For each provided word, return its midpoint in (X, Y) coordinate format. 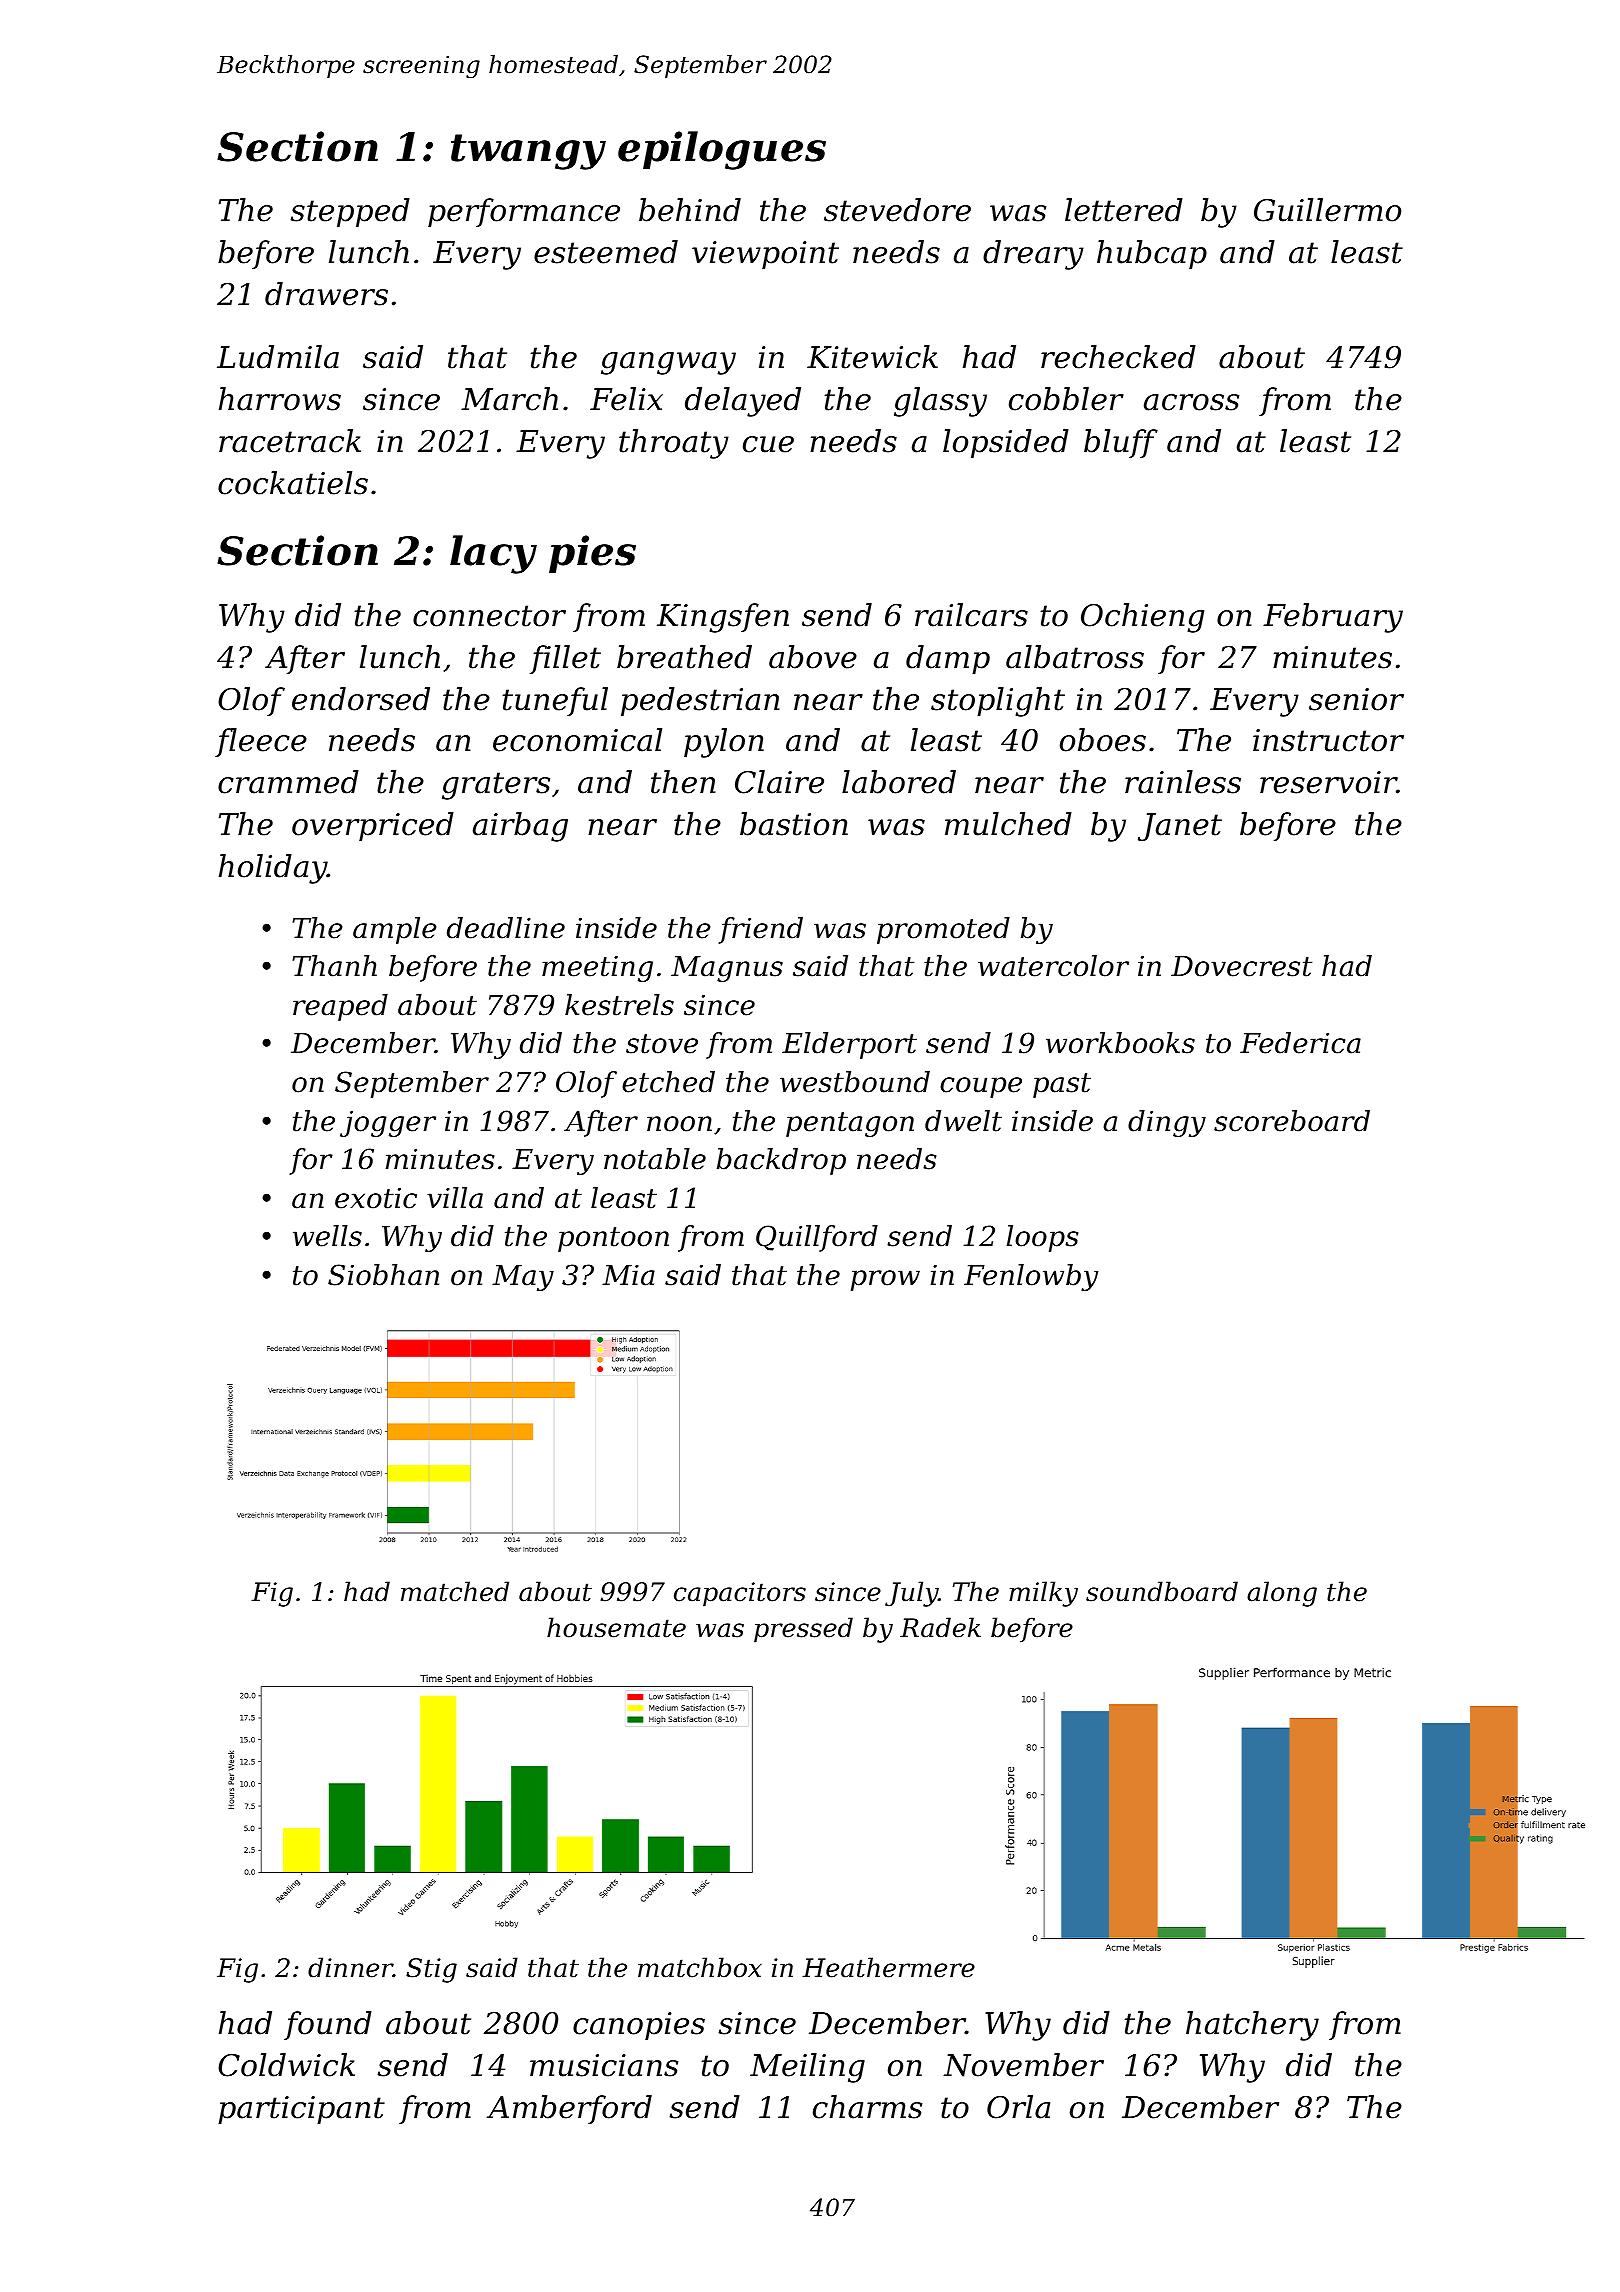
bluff (1121, 443)
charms (867, 2107)
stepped (350, 212)
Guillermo (1327, 210)
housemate (616, 1627)
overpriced (373, 826)
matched (455, 1591)
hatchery (1252, 2026)
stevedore (897, 210)
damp (948, 659)
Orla (1018, 2107)
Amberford (569, 2109)
